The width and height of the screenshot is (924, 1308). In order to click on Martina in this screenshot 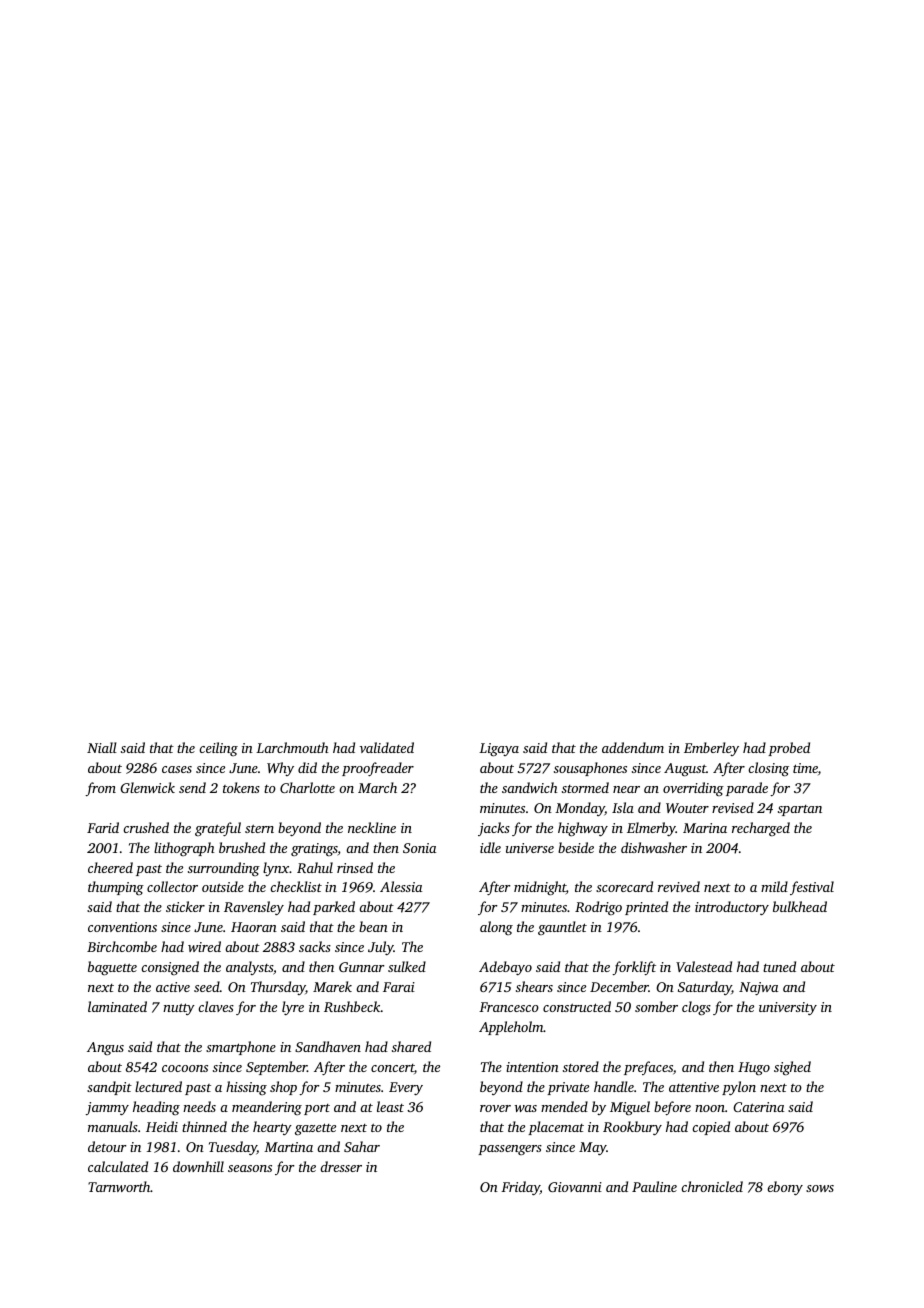, I will do `click(288, 1147)`.
